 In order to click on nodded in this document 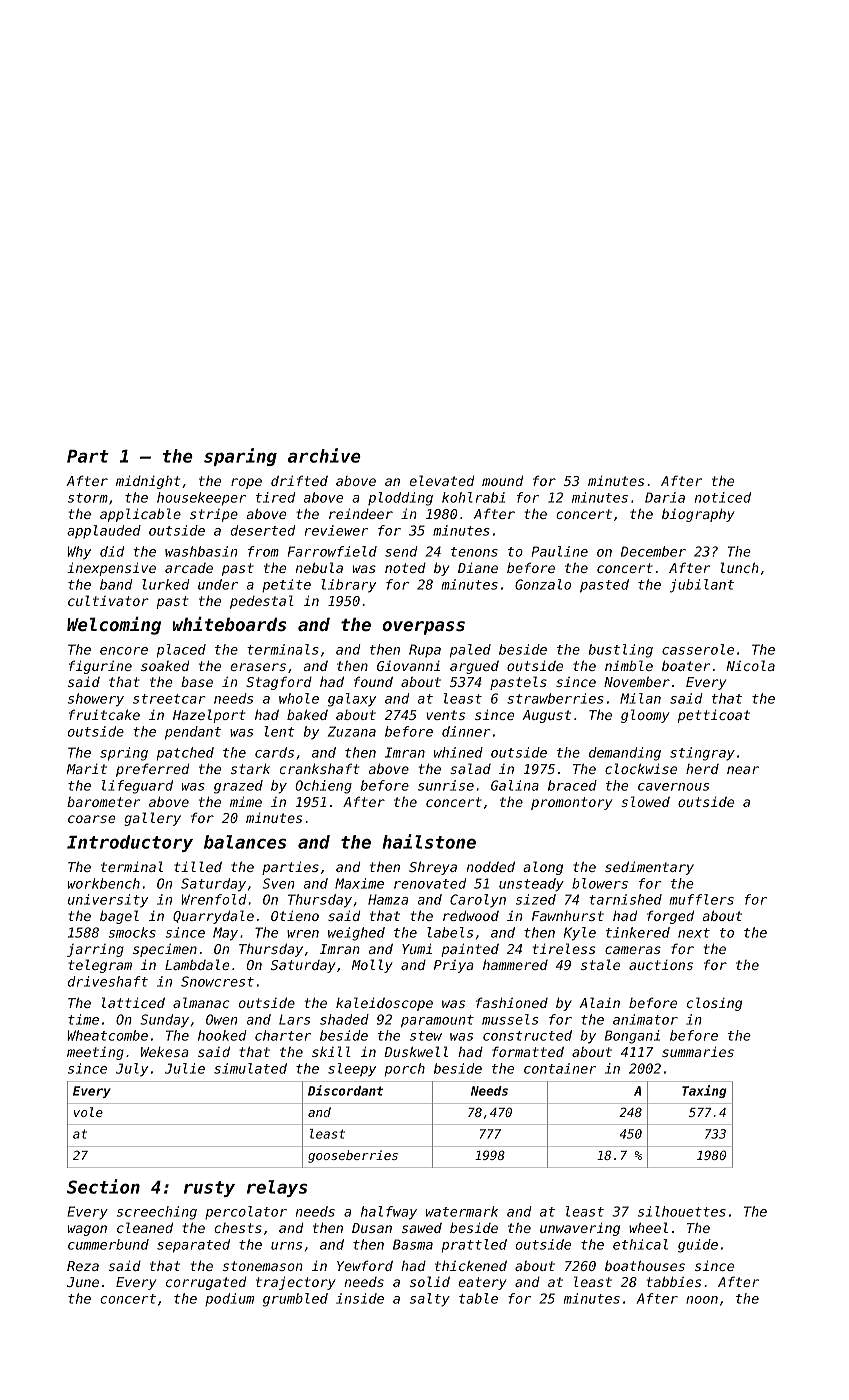, I will do `click(491, 866)`.
